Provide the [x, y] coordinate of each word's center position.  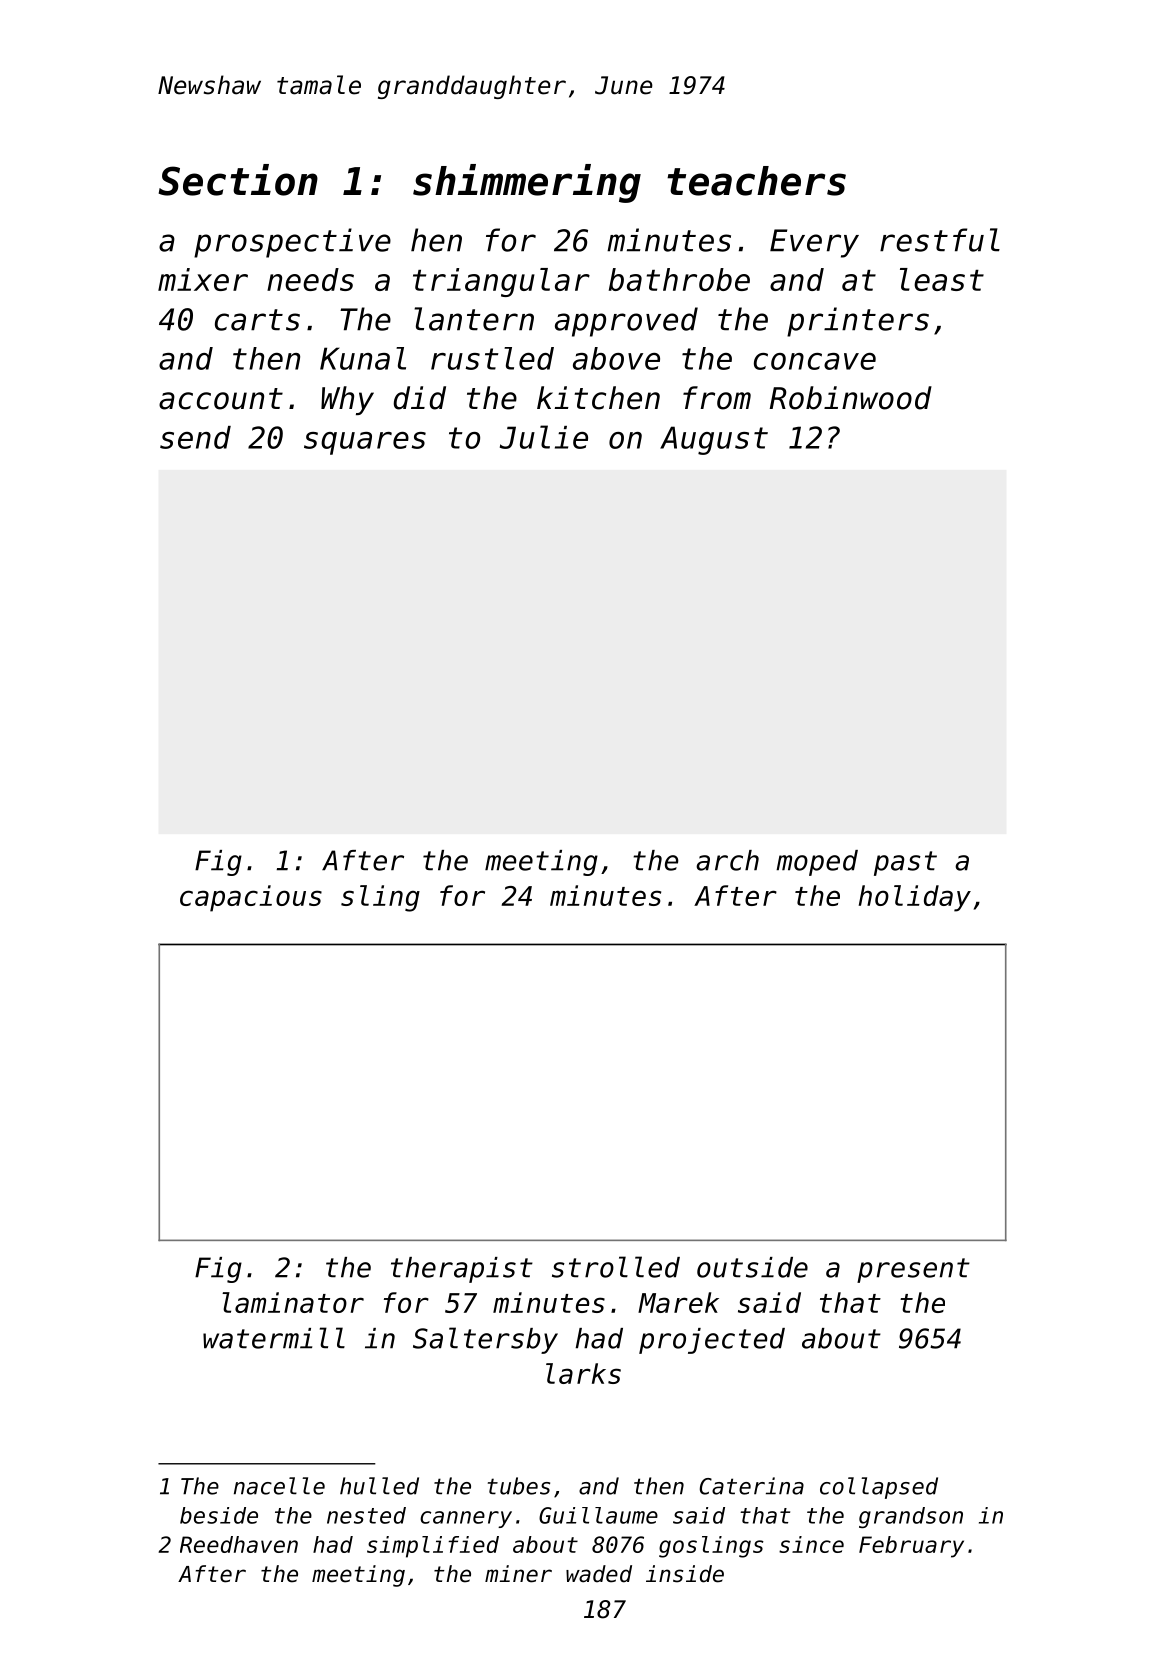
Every [814, 243]
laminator [293, 1302]
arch [727, 860]
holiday [915, 898]
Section [238, 180]
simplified [433, 1547]
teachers [756, 181]
